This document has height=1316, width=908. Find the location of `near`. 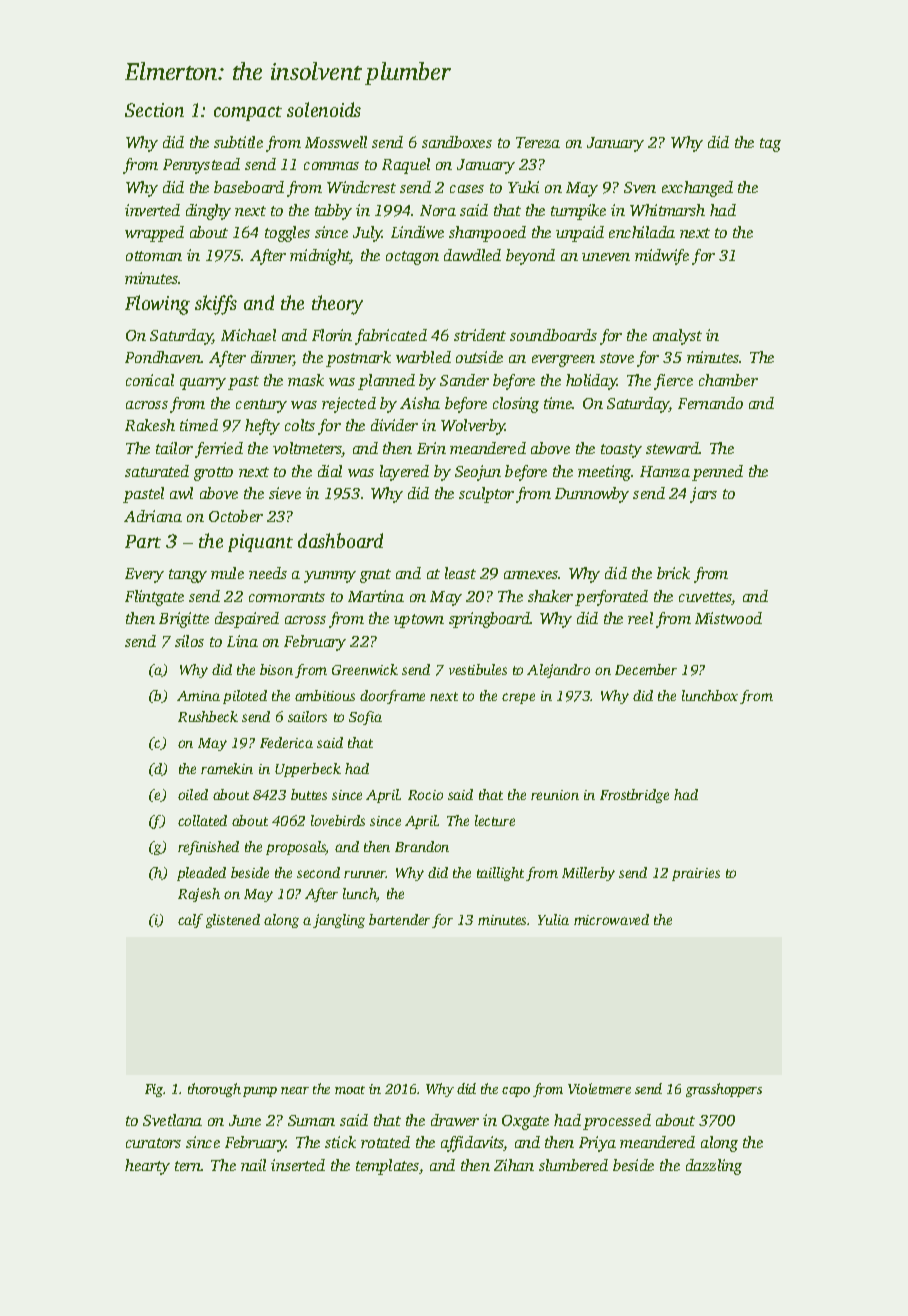

near is located at coordinates (295, 1090).
